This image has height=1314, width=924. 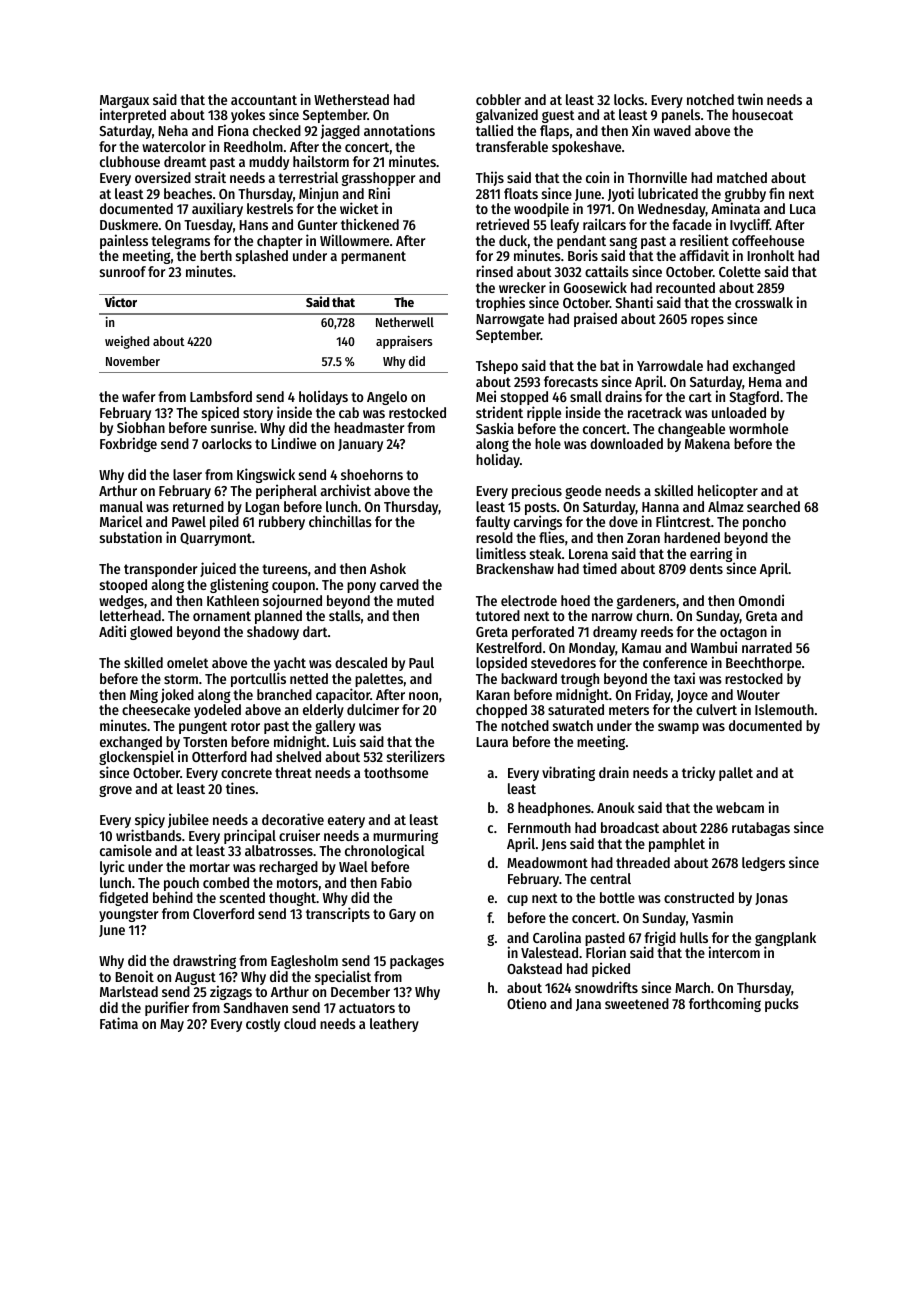 What do you see at coordinates (681, 116) in the image?
I see `panels` at bounding box center [681, 116].
